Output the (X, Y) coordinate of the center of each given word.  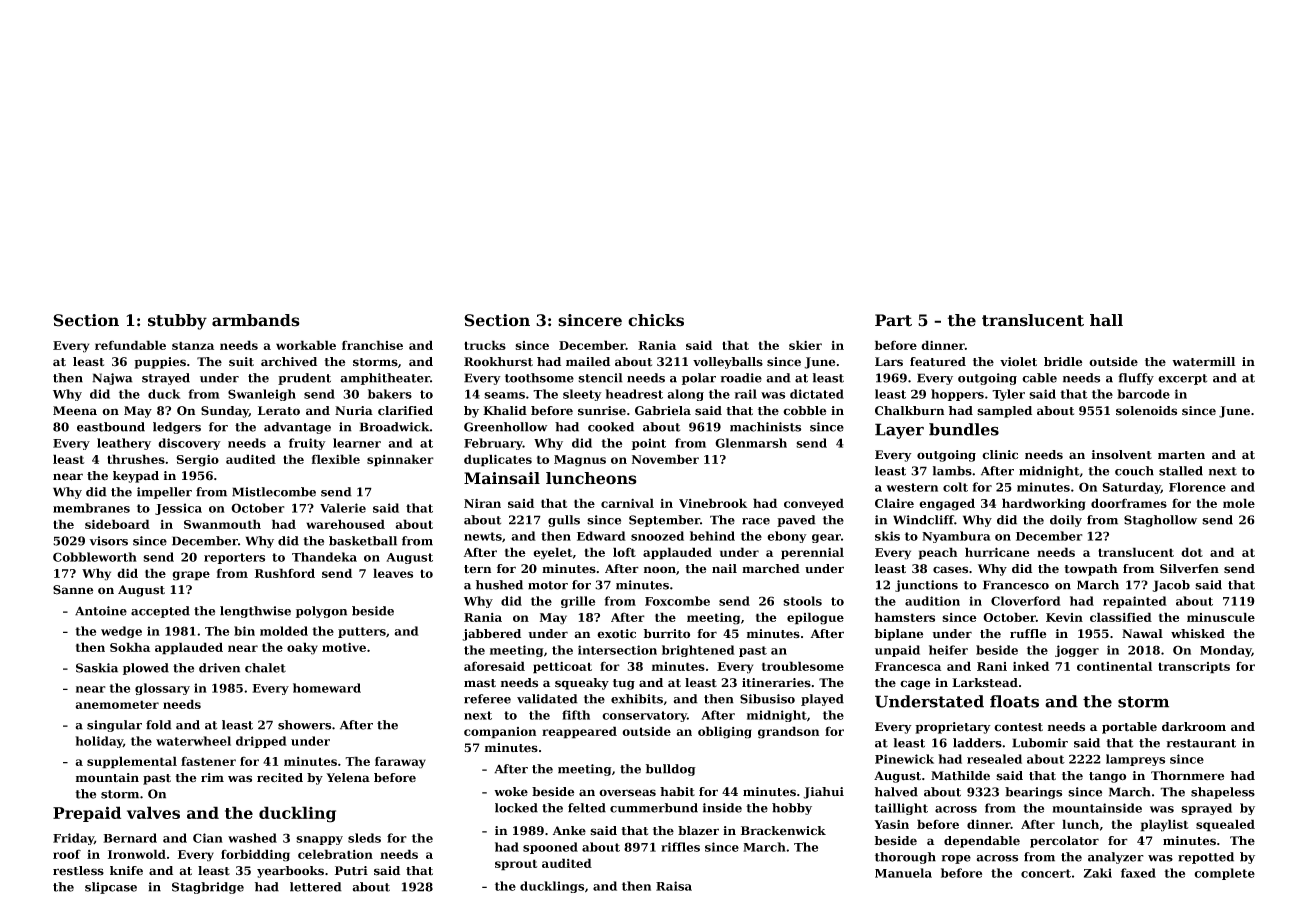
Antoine (101, 611)
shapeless (1223, 793)
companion (500, 733)
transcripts (1194, 668)
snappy (319, 840)
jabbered (491, 635)
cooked (611, 427)
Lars (889, 362)
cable (1039, 378)
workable (306, 345)
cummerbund (654, 808)
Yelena (348, 778)
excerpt (1182, 379)
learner (357, 443)
